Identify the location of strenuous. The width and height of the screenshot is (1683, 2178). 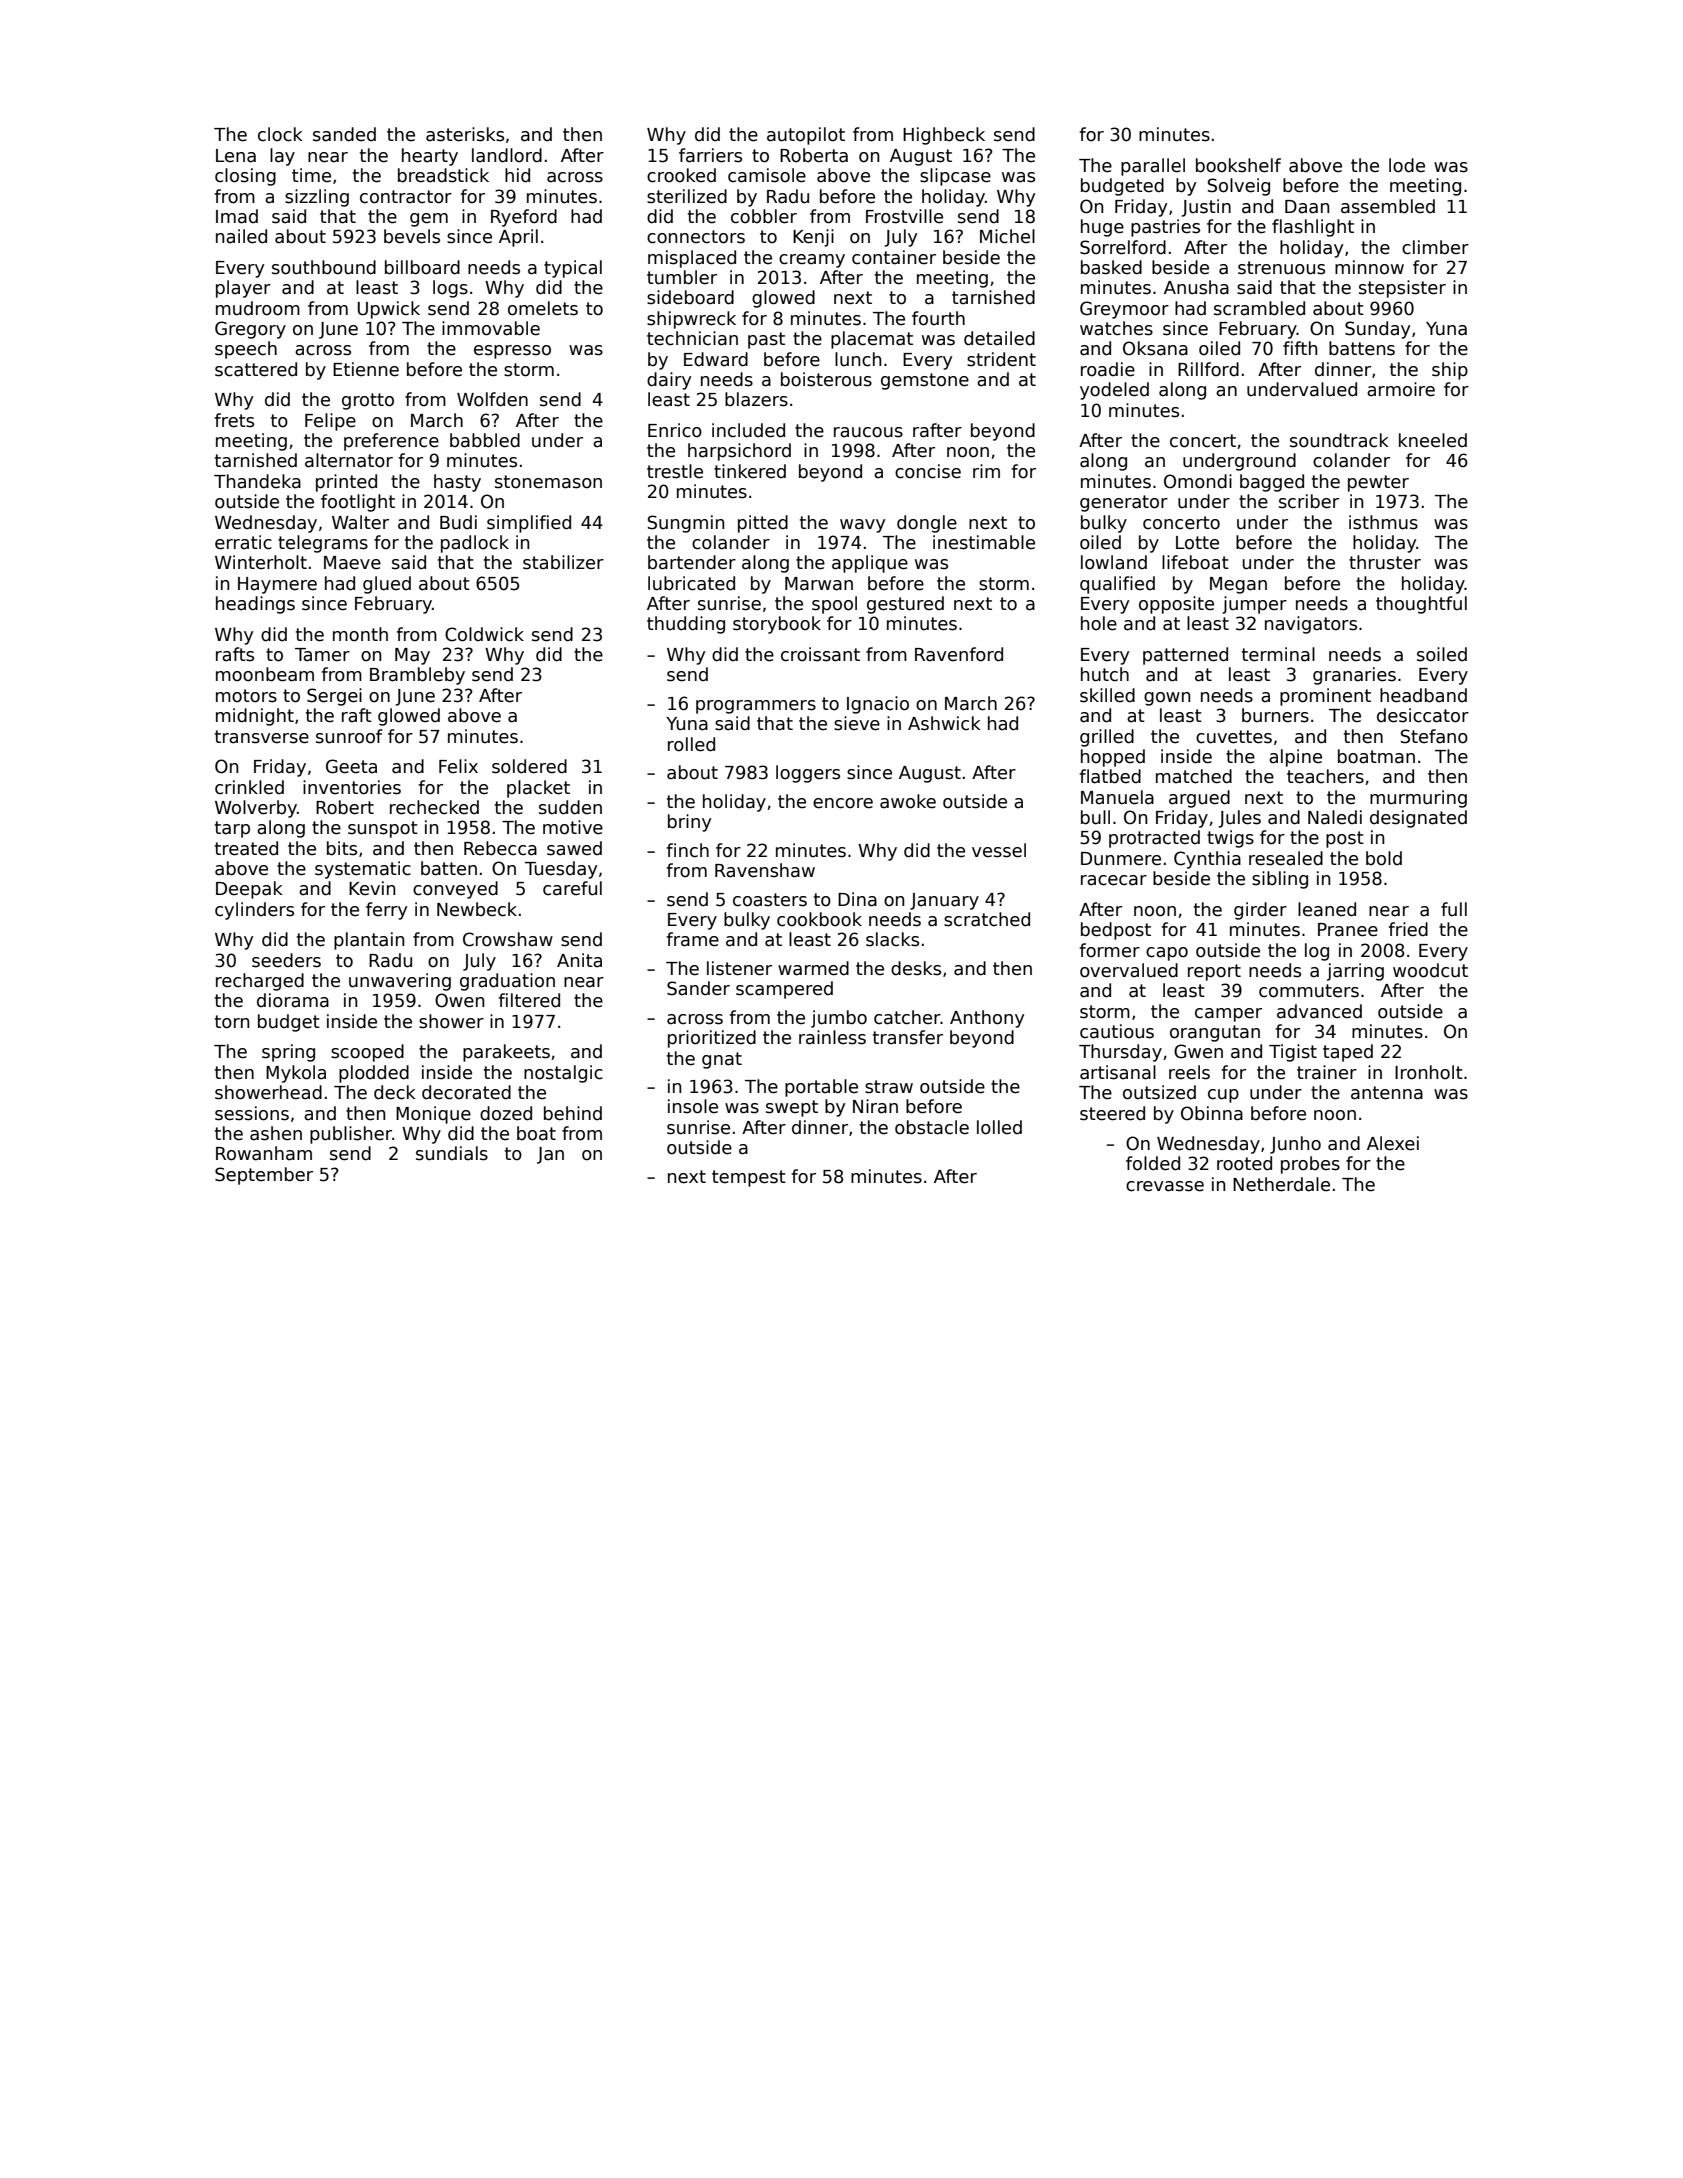
(1281, 268).
